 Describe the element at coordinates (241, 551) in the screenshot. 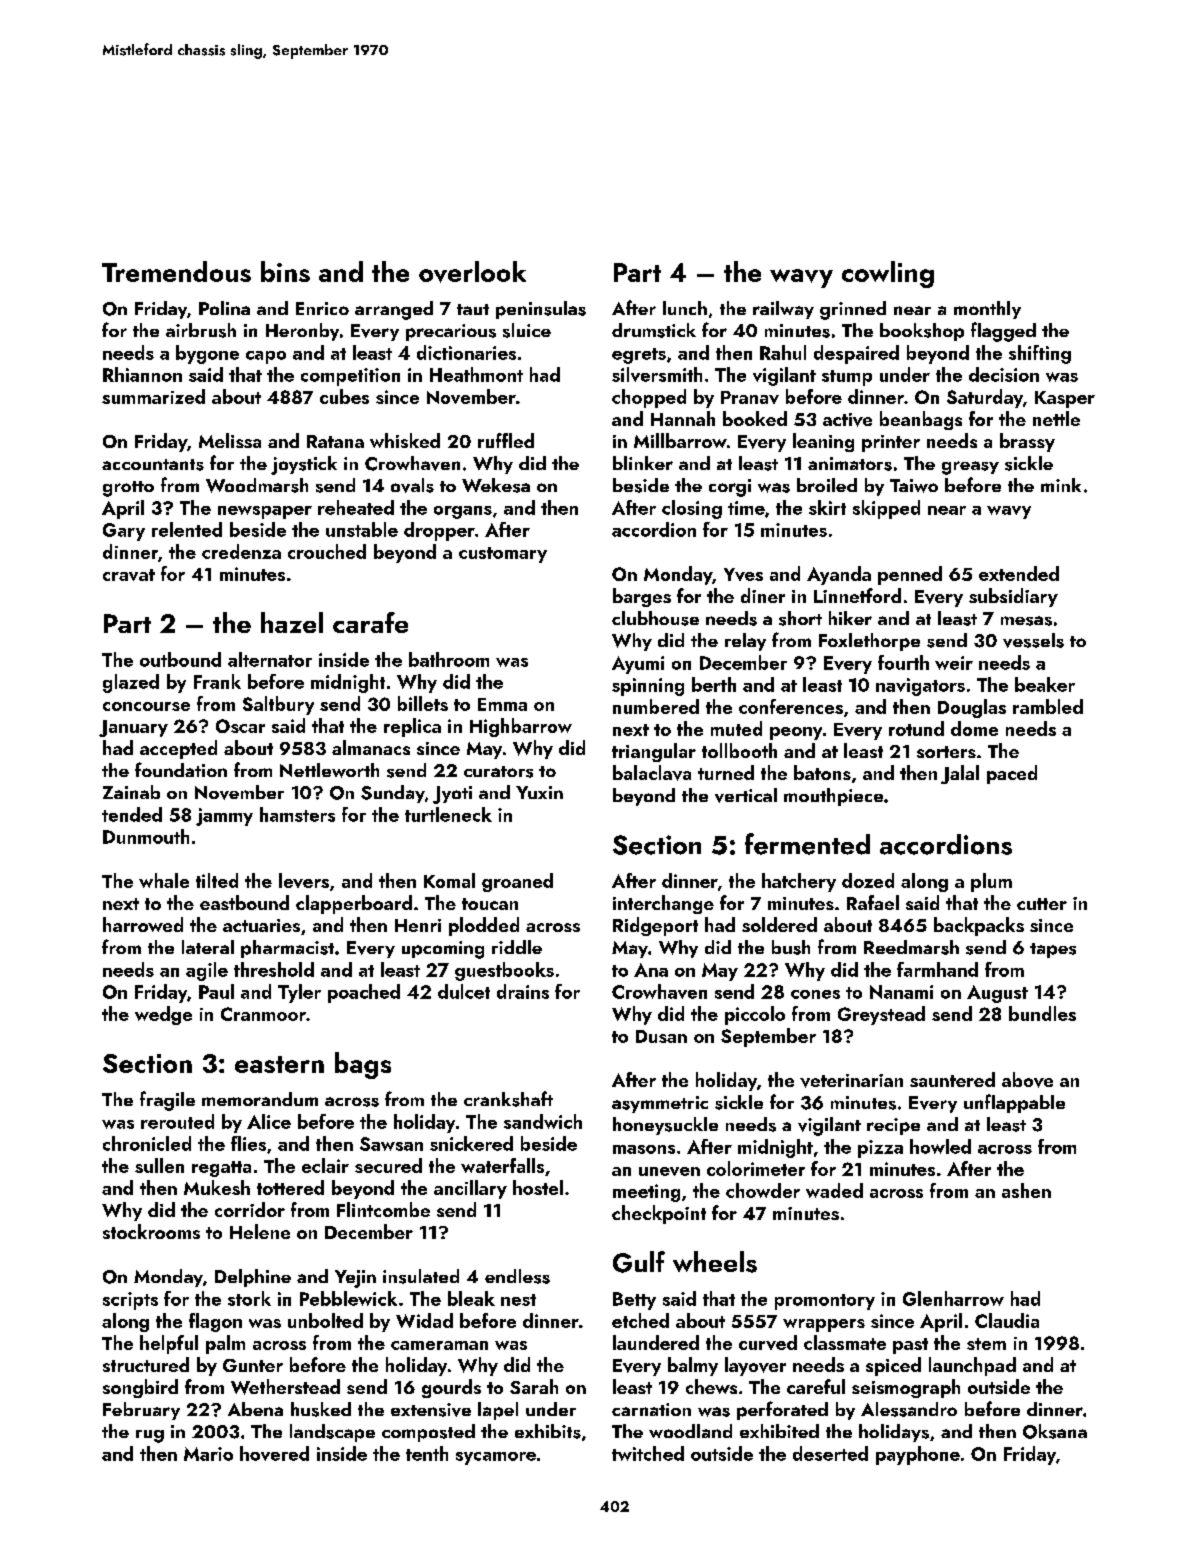

I see `credenza` at that location.
